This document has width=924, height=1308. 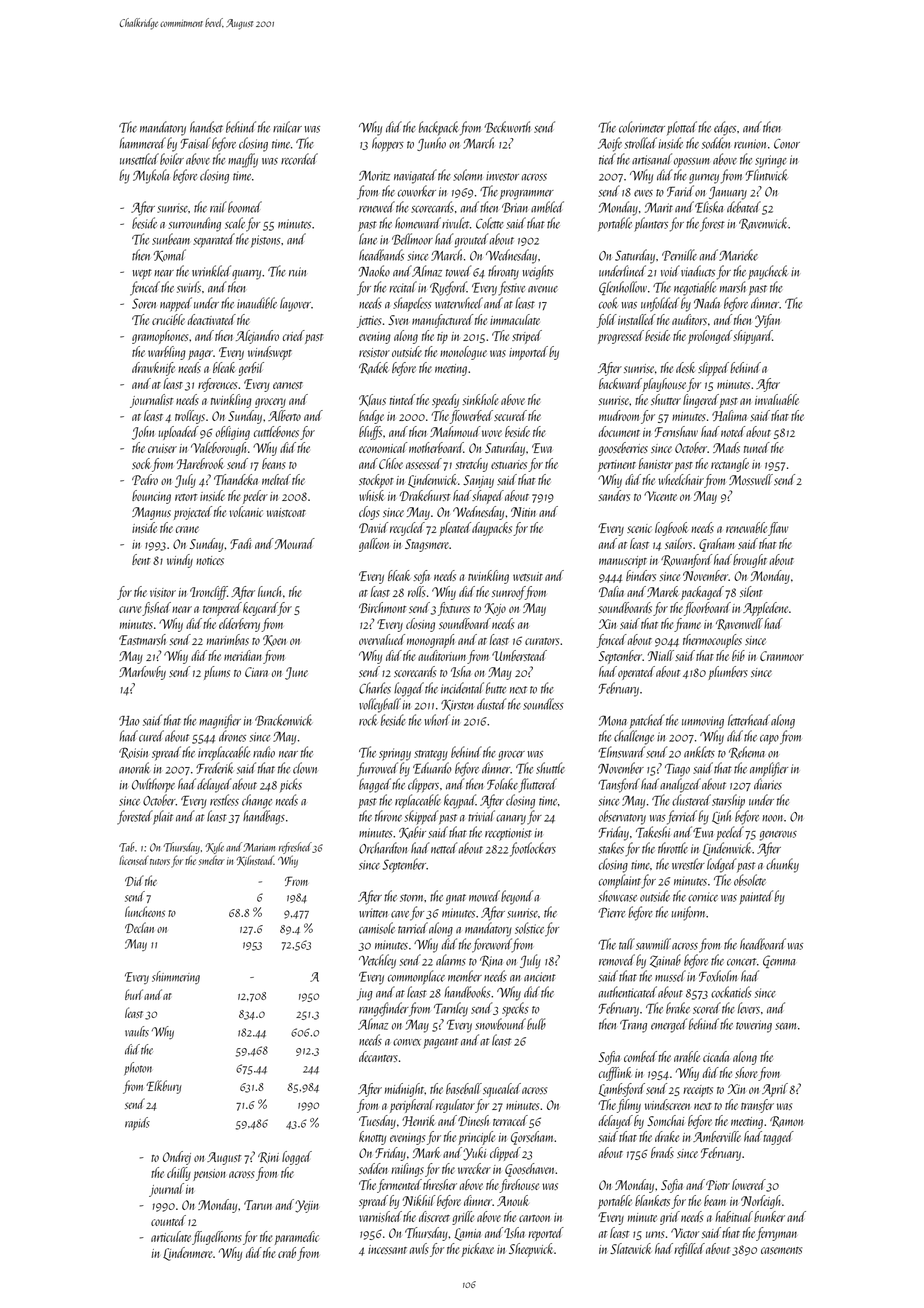 What do you see at coordinates (151, 513) in the document?
I see `Magnus` at bounding box center [151, 513].
